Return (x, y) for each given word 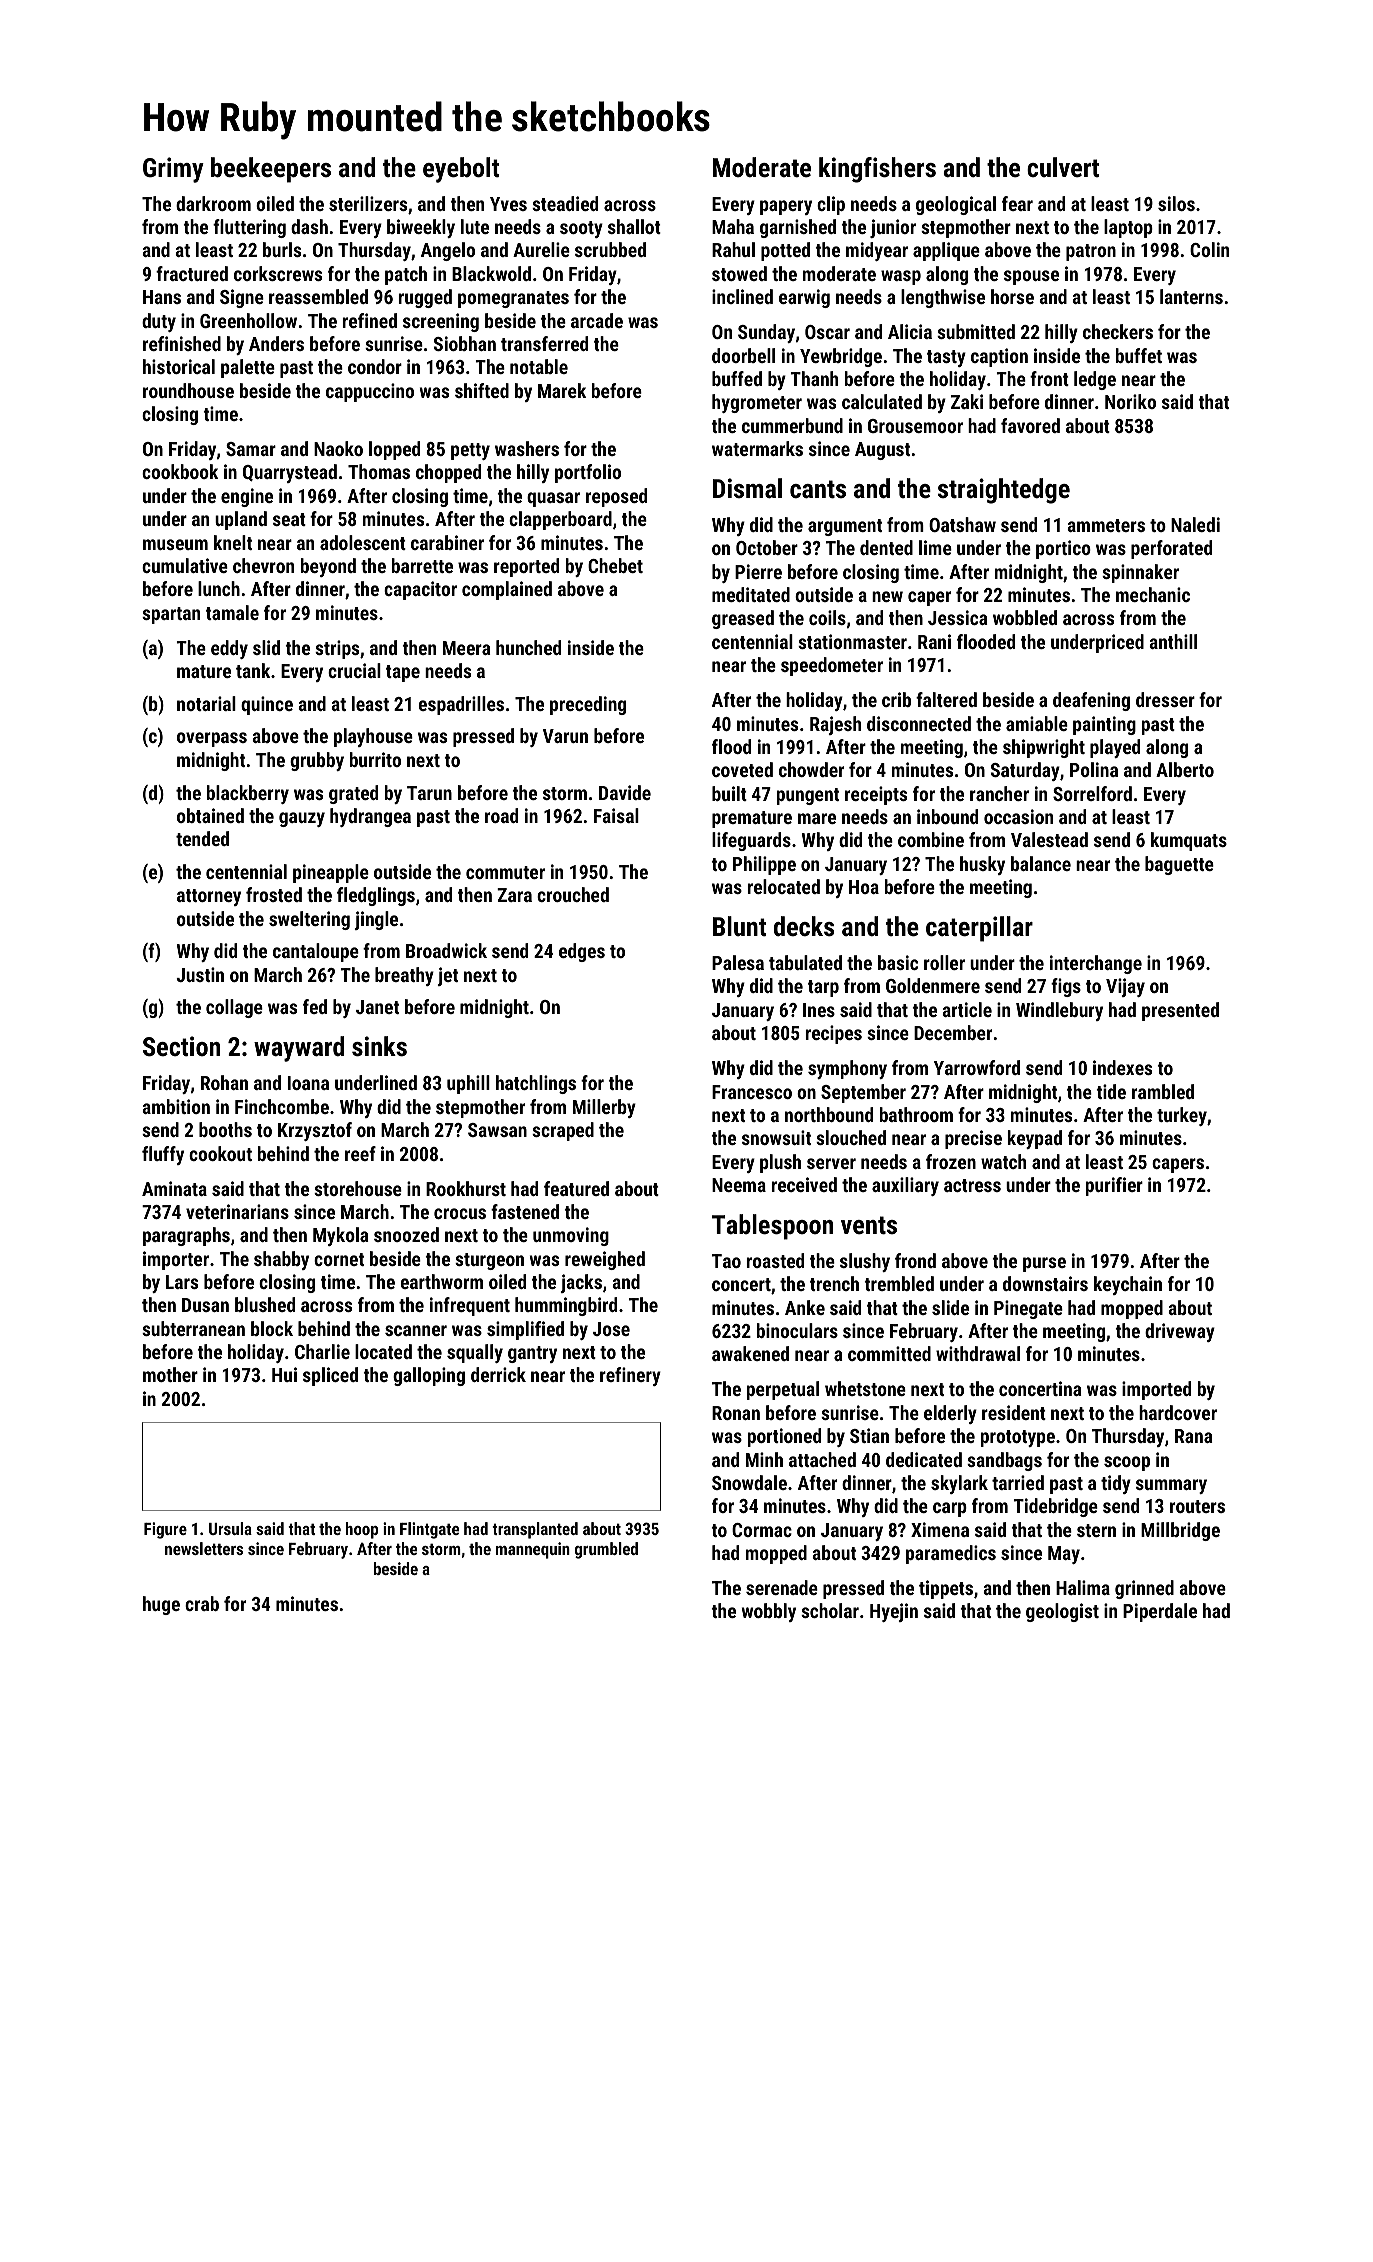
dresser (1165, 699)
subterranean (193, 1328)
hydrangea (370, 817)
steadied (565, 203)
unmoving (571, 1236)
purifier (1114, 1186)
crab (202, 1603)
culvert (1063, 167)
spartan (171, 615)
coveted (742, 769)
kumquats (1189, 841)
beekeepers (271, 170)
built (729, 793)
